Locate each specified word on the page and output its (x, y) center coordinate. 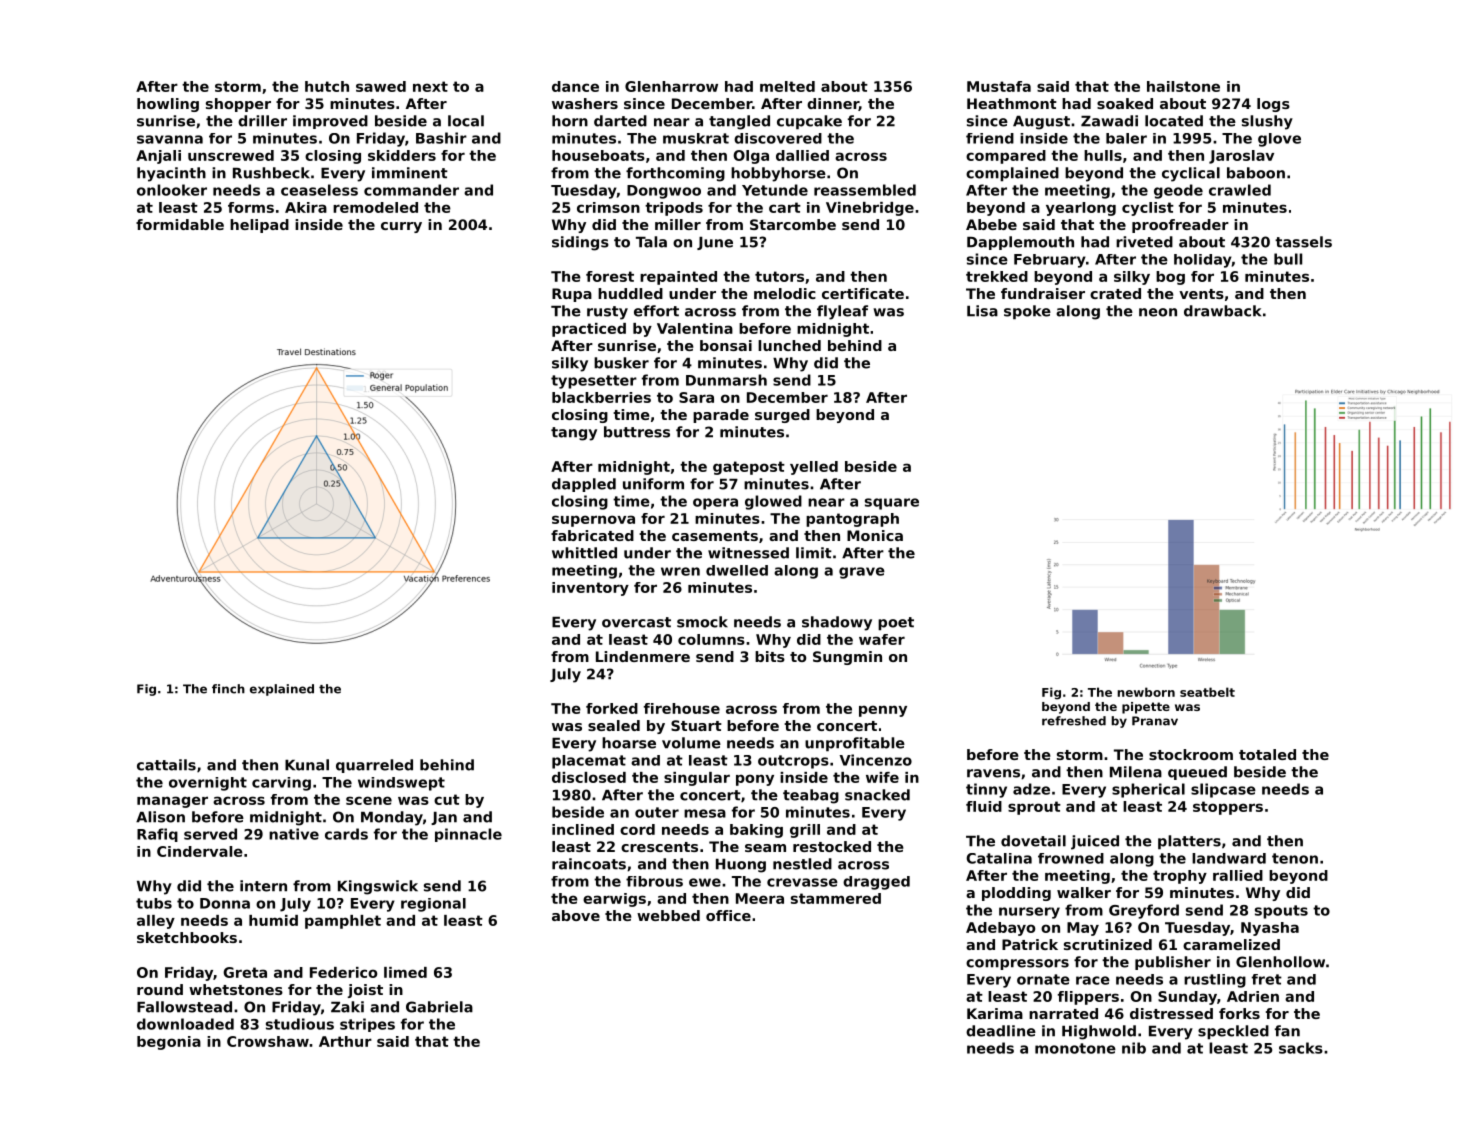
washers (585, 103)
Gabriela (439, 1007)
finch (228, 689)
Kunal (307, 765)
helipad (259, 226)
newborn (1146, 692)
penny (883, 711)
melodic (785, 293)
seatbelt (1207, 692)
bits (770, 656)
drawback (1222, 311)
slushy (1267, 122)
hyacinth (171, 174)
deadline (1001, 1031)
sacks (1301, 1048)
